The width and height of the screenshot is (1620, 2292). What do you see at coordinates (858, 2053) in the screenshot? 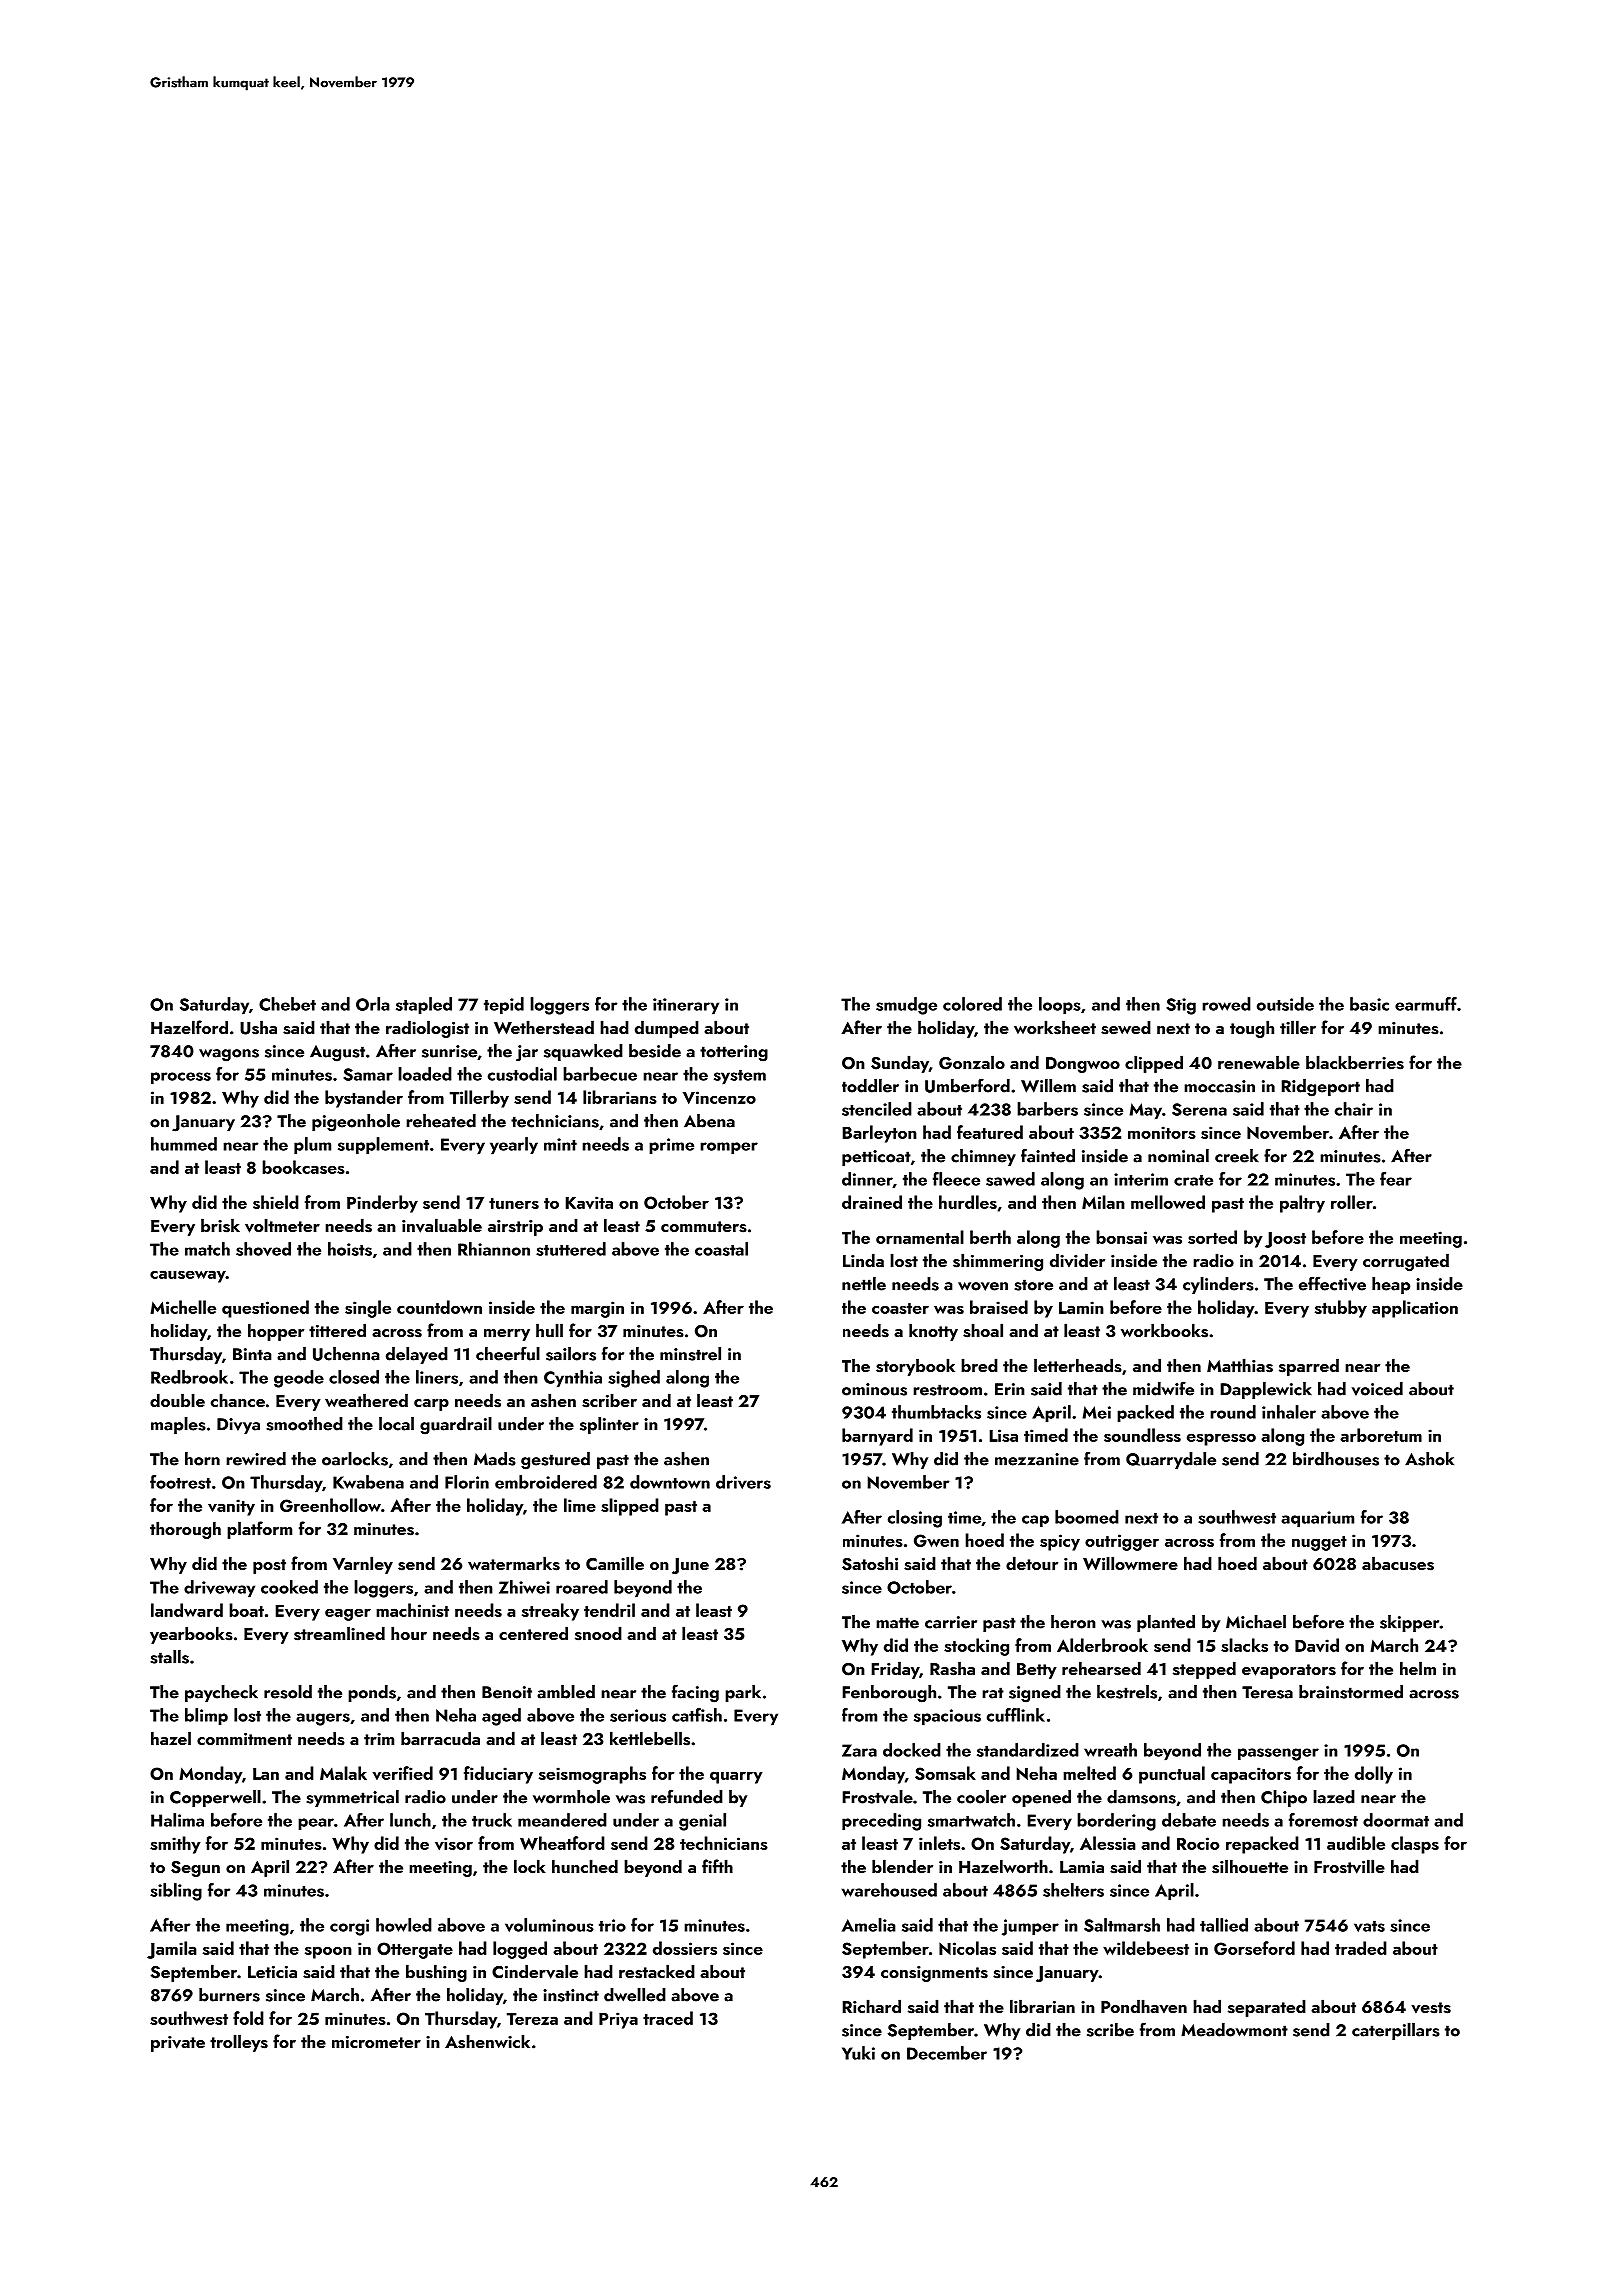
I see `Yuki` at bounding box center [858, 2053].
